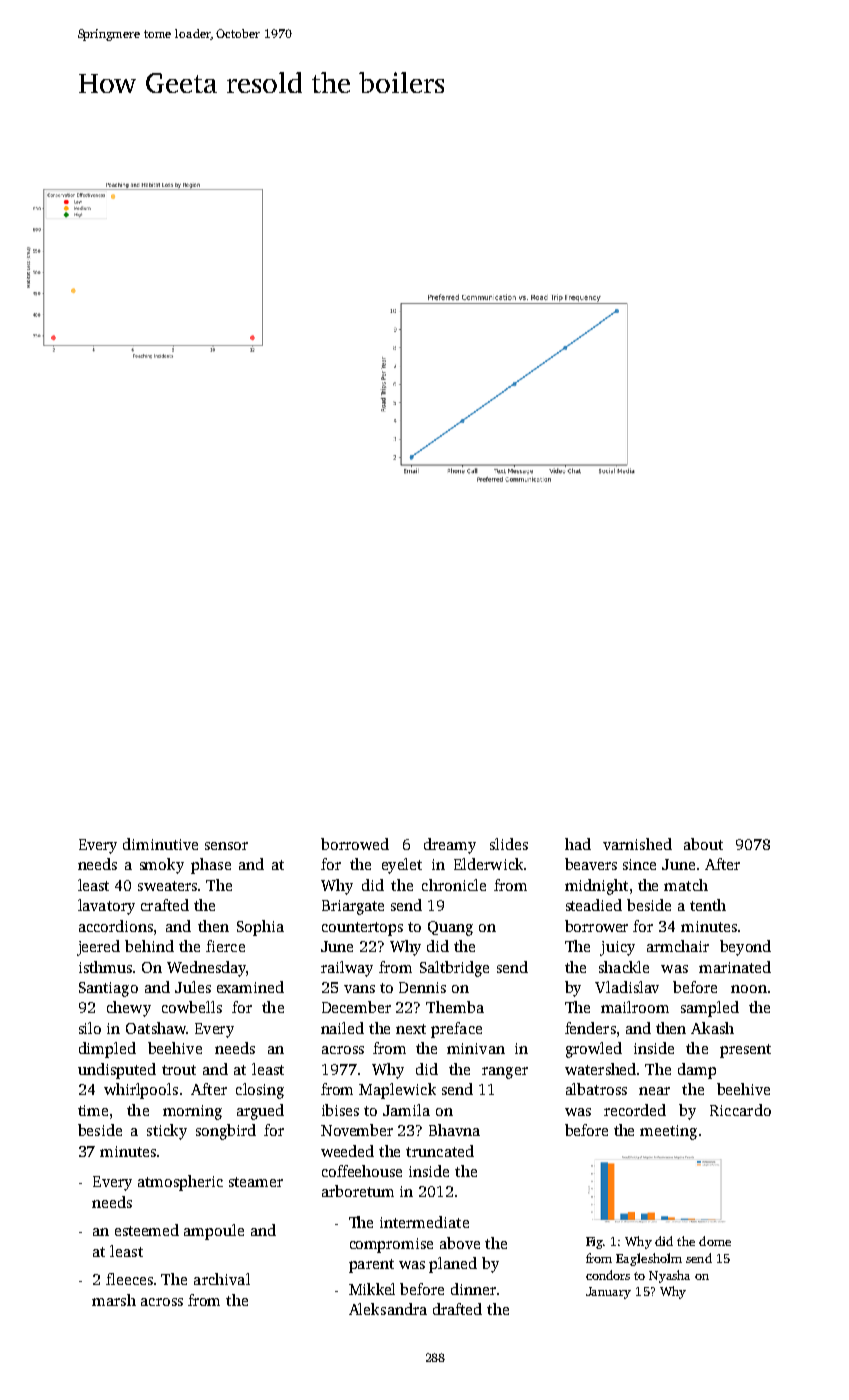 This page has width=849, height=1400. Describe the element at coordinates (192, 1112) in the page. I see `morning` at that location.
